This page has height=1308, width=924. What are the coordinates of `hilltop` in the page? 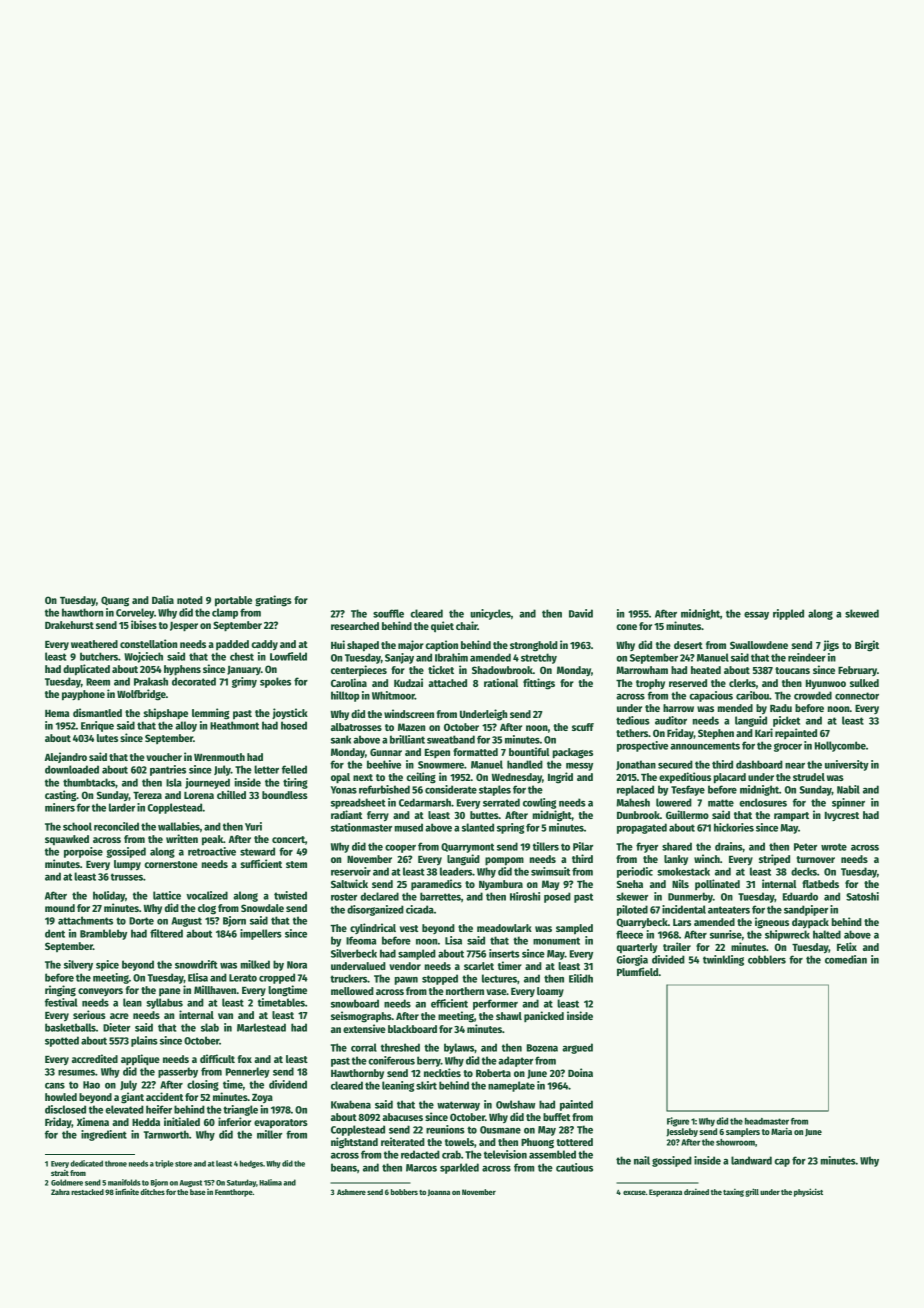 It's located at (345, 696).
